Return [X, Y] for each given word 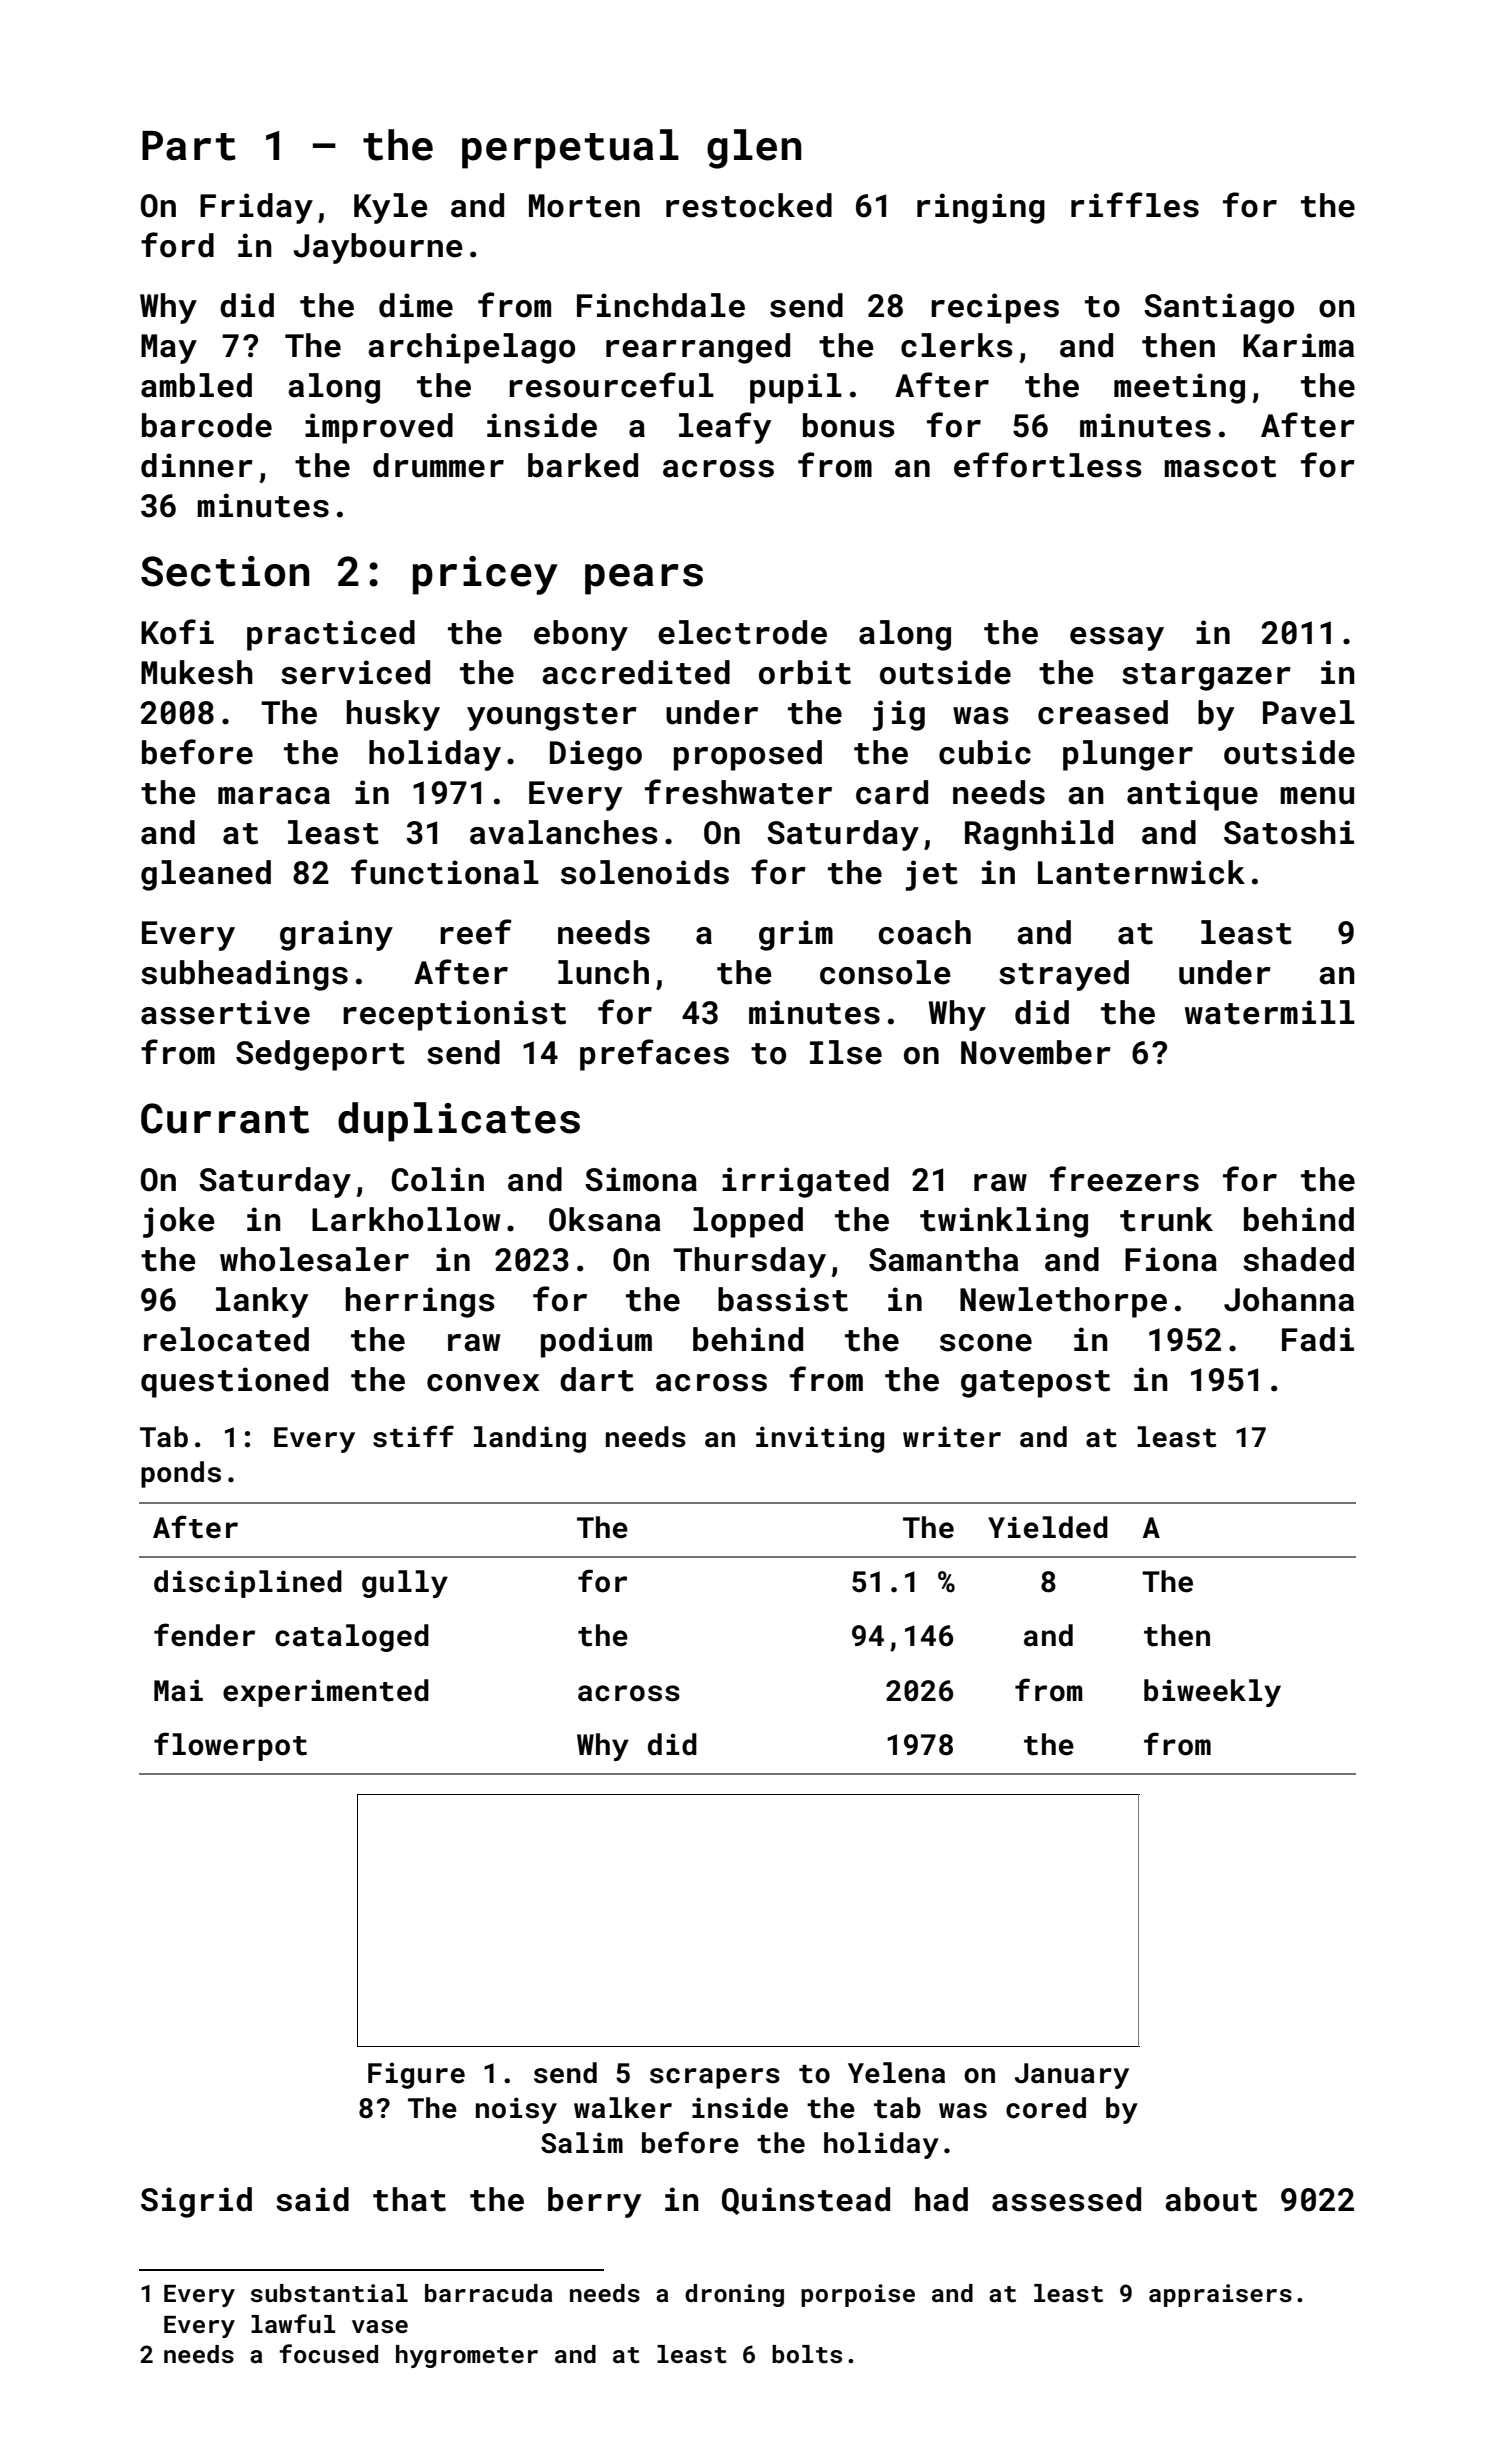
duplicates [459, 1122]
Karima [1298, 345]
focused [328, 2354]
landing [530, 1439]
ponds [181, 1474]
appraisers [1220, 2295]
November [1036, 1052]
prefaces [654, 1055]
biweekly [1212, 1693]
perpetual [570, 149]
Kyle [391, 208]
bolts [807, 2354]
